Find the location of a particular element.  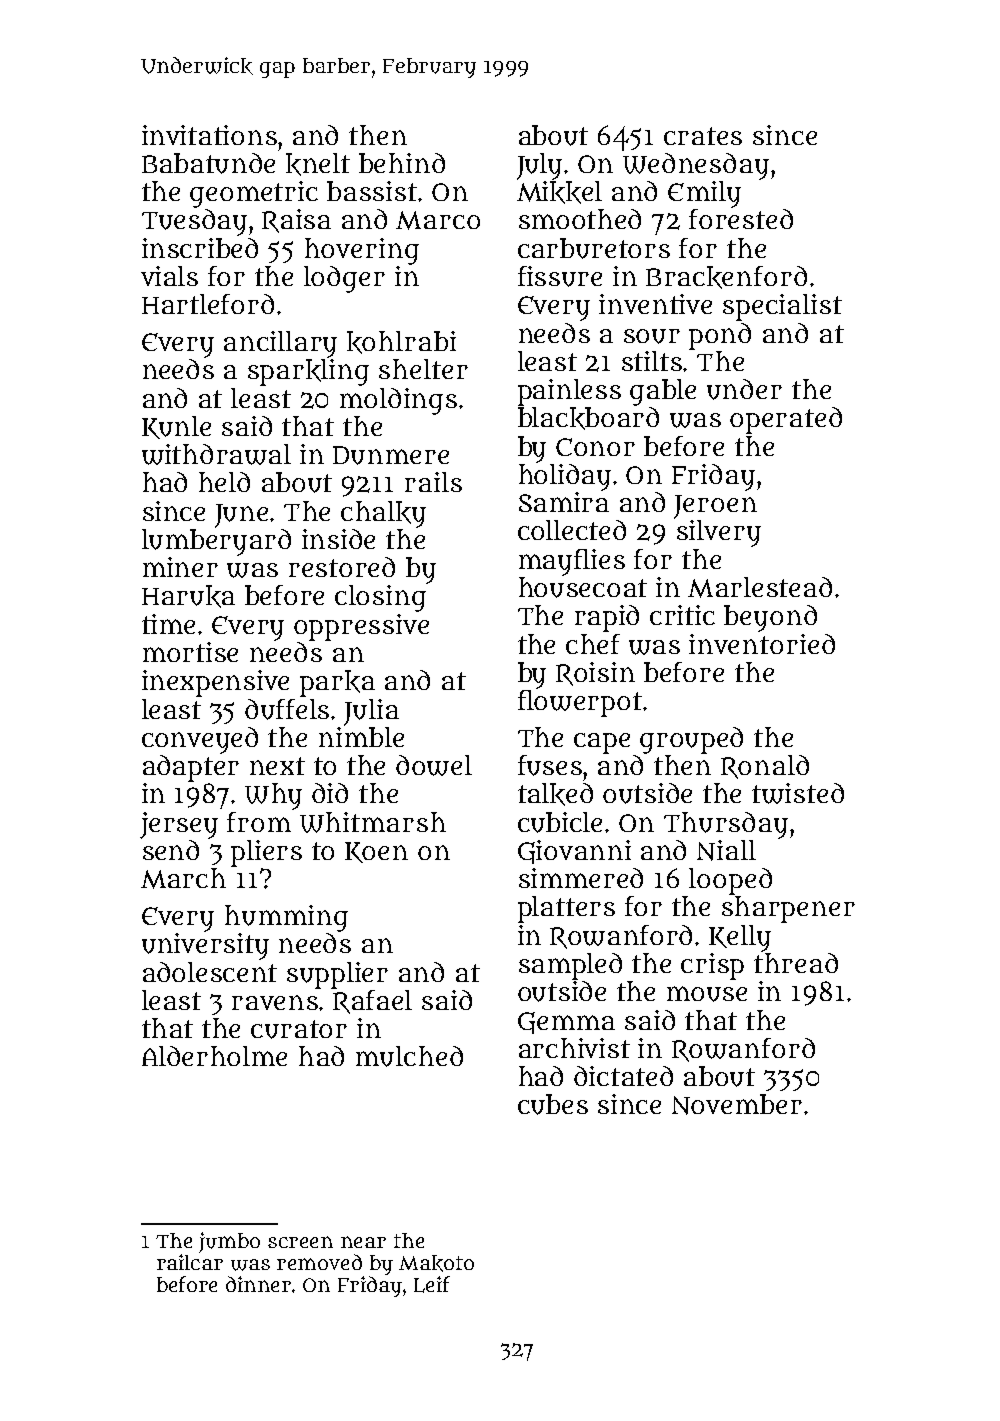

forested is located at coordinates (741, 219).
